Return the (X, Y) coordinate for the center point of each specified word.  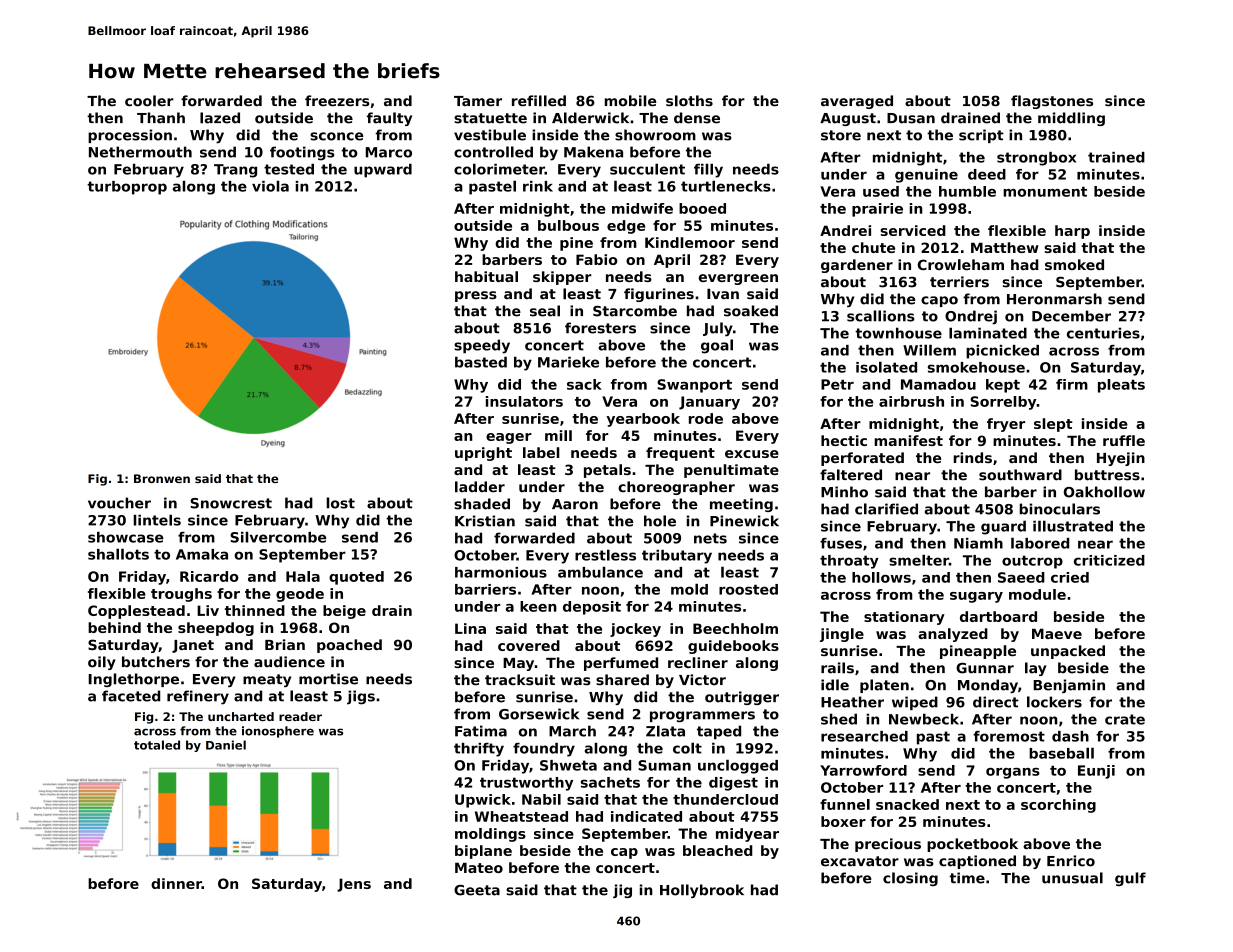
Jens (354, 885)
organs (1013, 773)
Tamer (478, 101)
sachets (610, 782)
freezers (337, 101)
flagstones (1052, 102)
